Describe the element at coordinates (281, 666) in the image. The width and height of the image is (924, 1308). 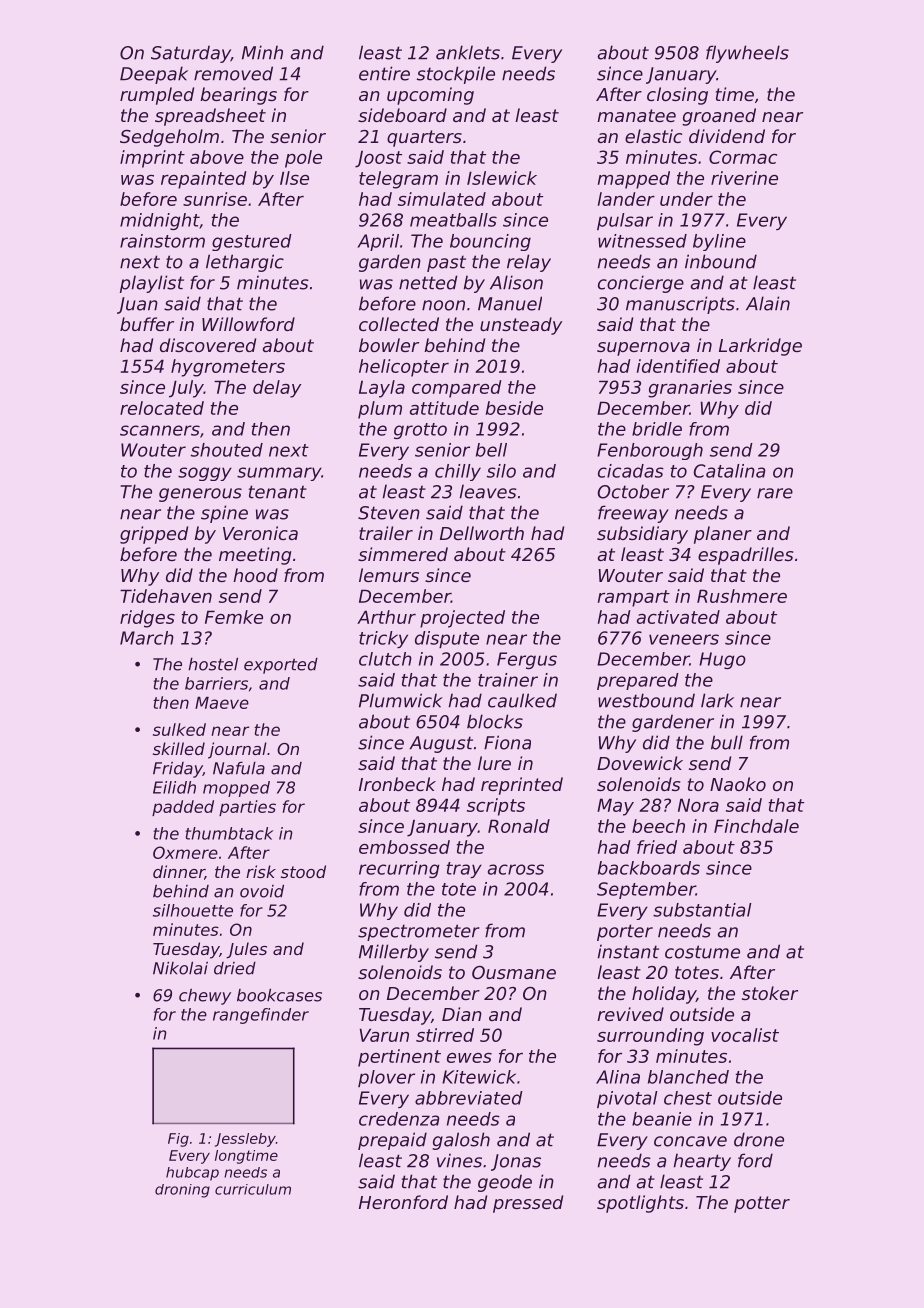
I see `exported` at that location.
